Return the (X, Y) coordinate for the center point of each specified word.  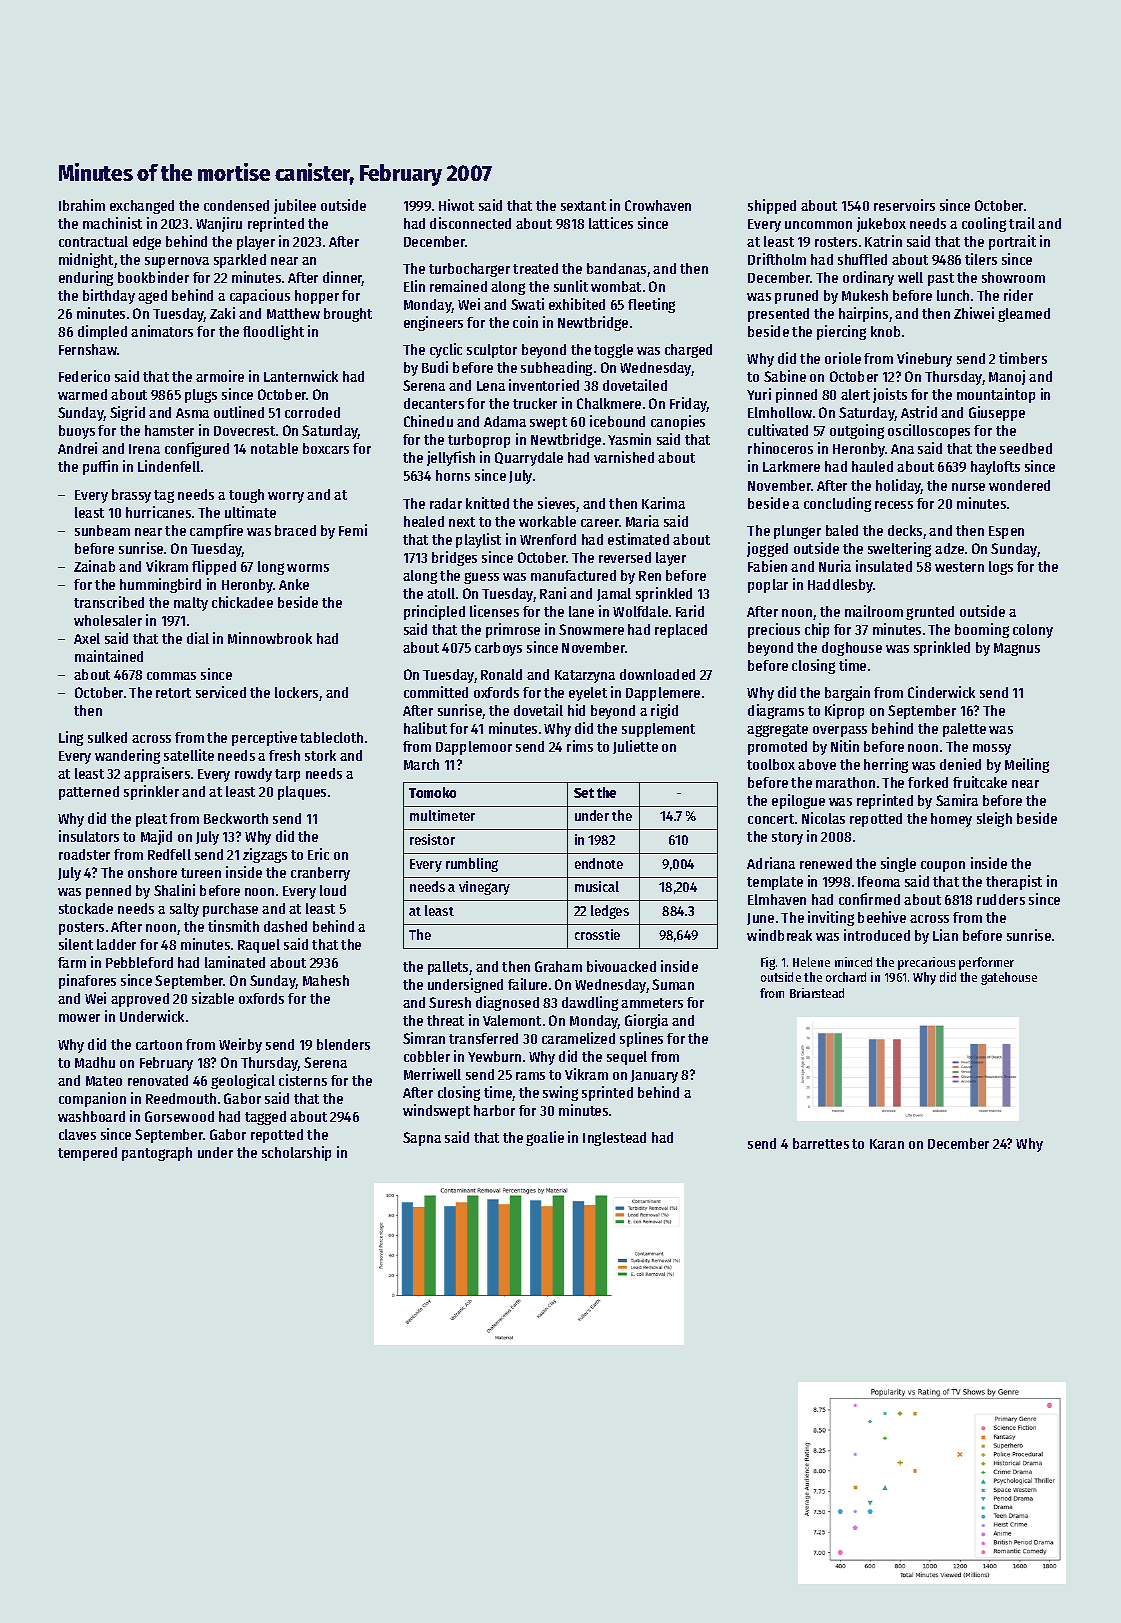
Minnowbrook (270, 638)
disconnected (470, 223)
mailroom (874, 611)
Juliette (635, 747)
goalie (545, 1138)
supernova (177, 262)
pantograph (157, 1154)
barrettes (821, 1143)
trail (1022, 223)
